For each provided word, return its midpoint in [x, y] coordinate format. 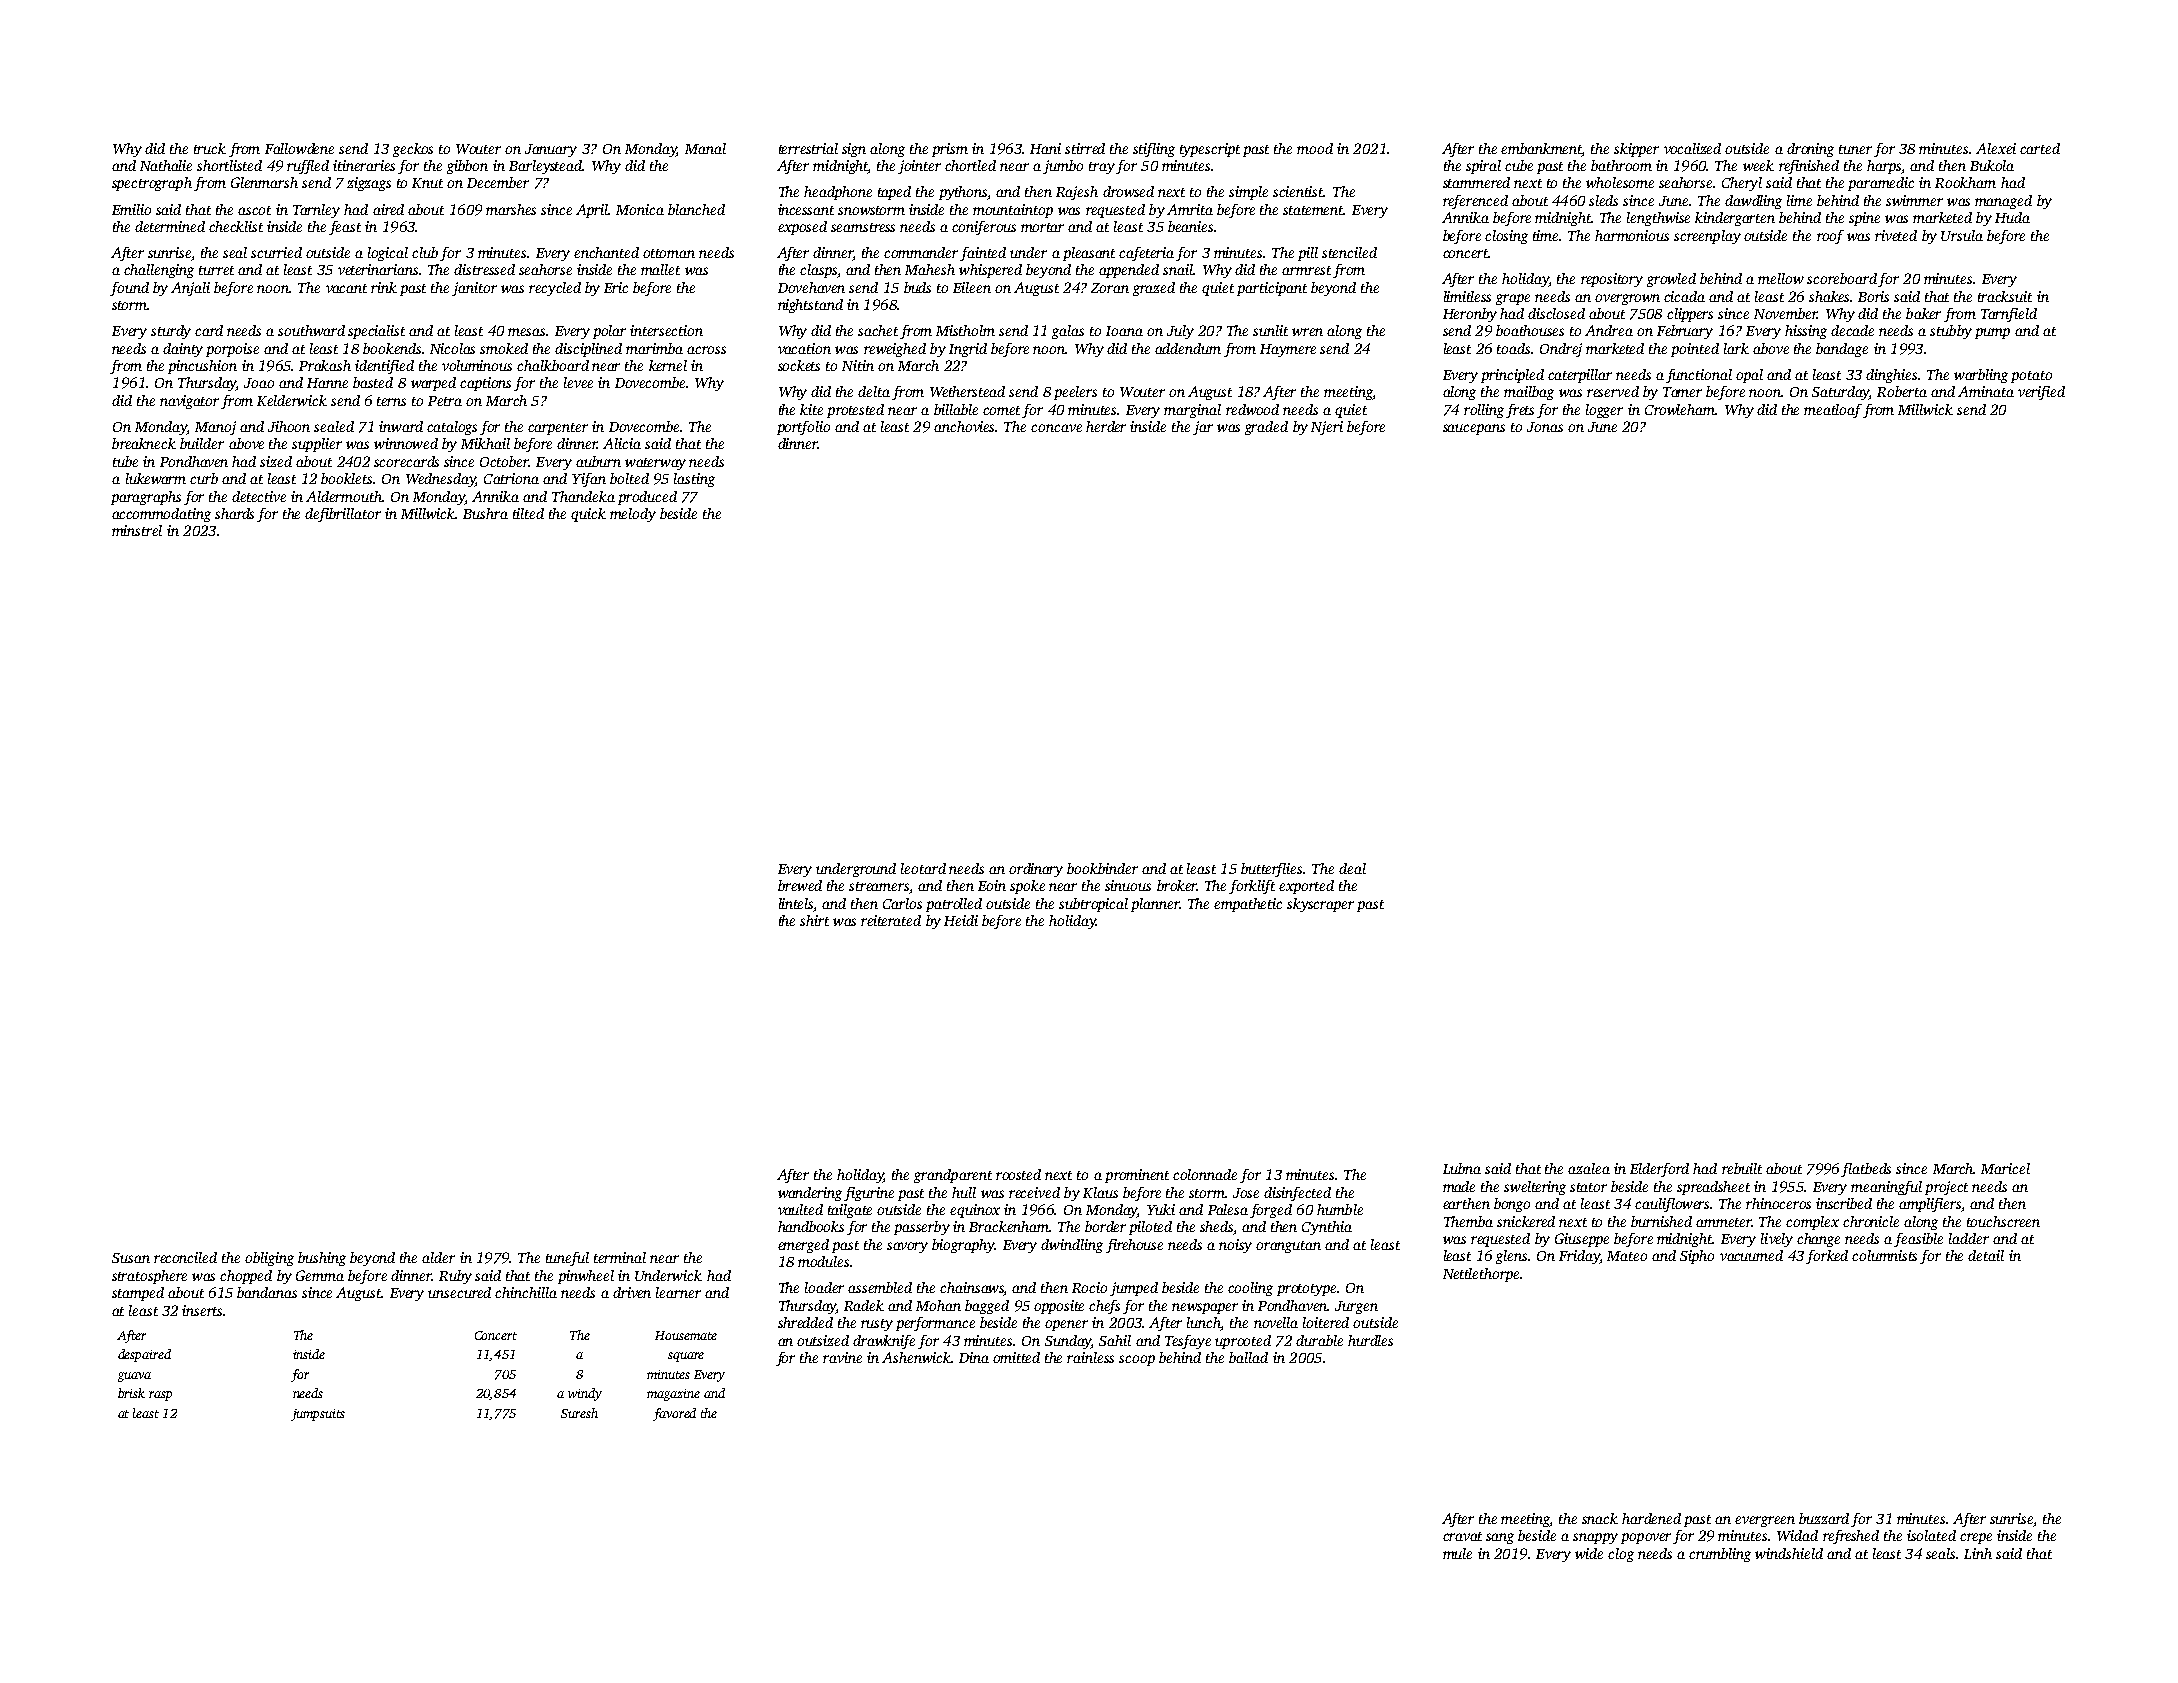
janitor [474, 289]
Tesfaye [1188, 1342]
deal [1352, 868]
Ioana [1124, 331]
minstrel [137, 530]
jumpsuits [318, 1415]
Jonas [1545, 427]
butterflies [1271, 870]
